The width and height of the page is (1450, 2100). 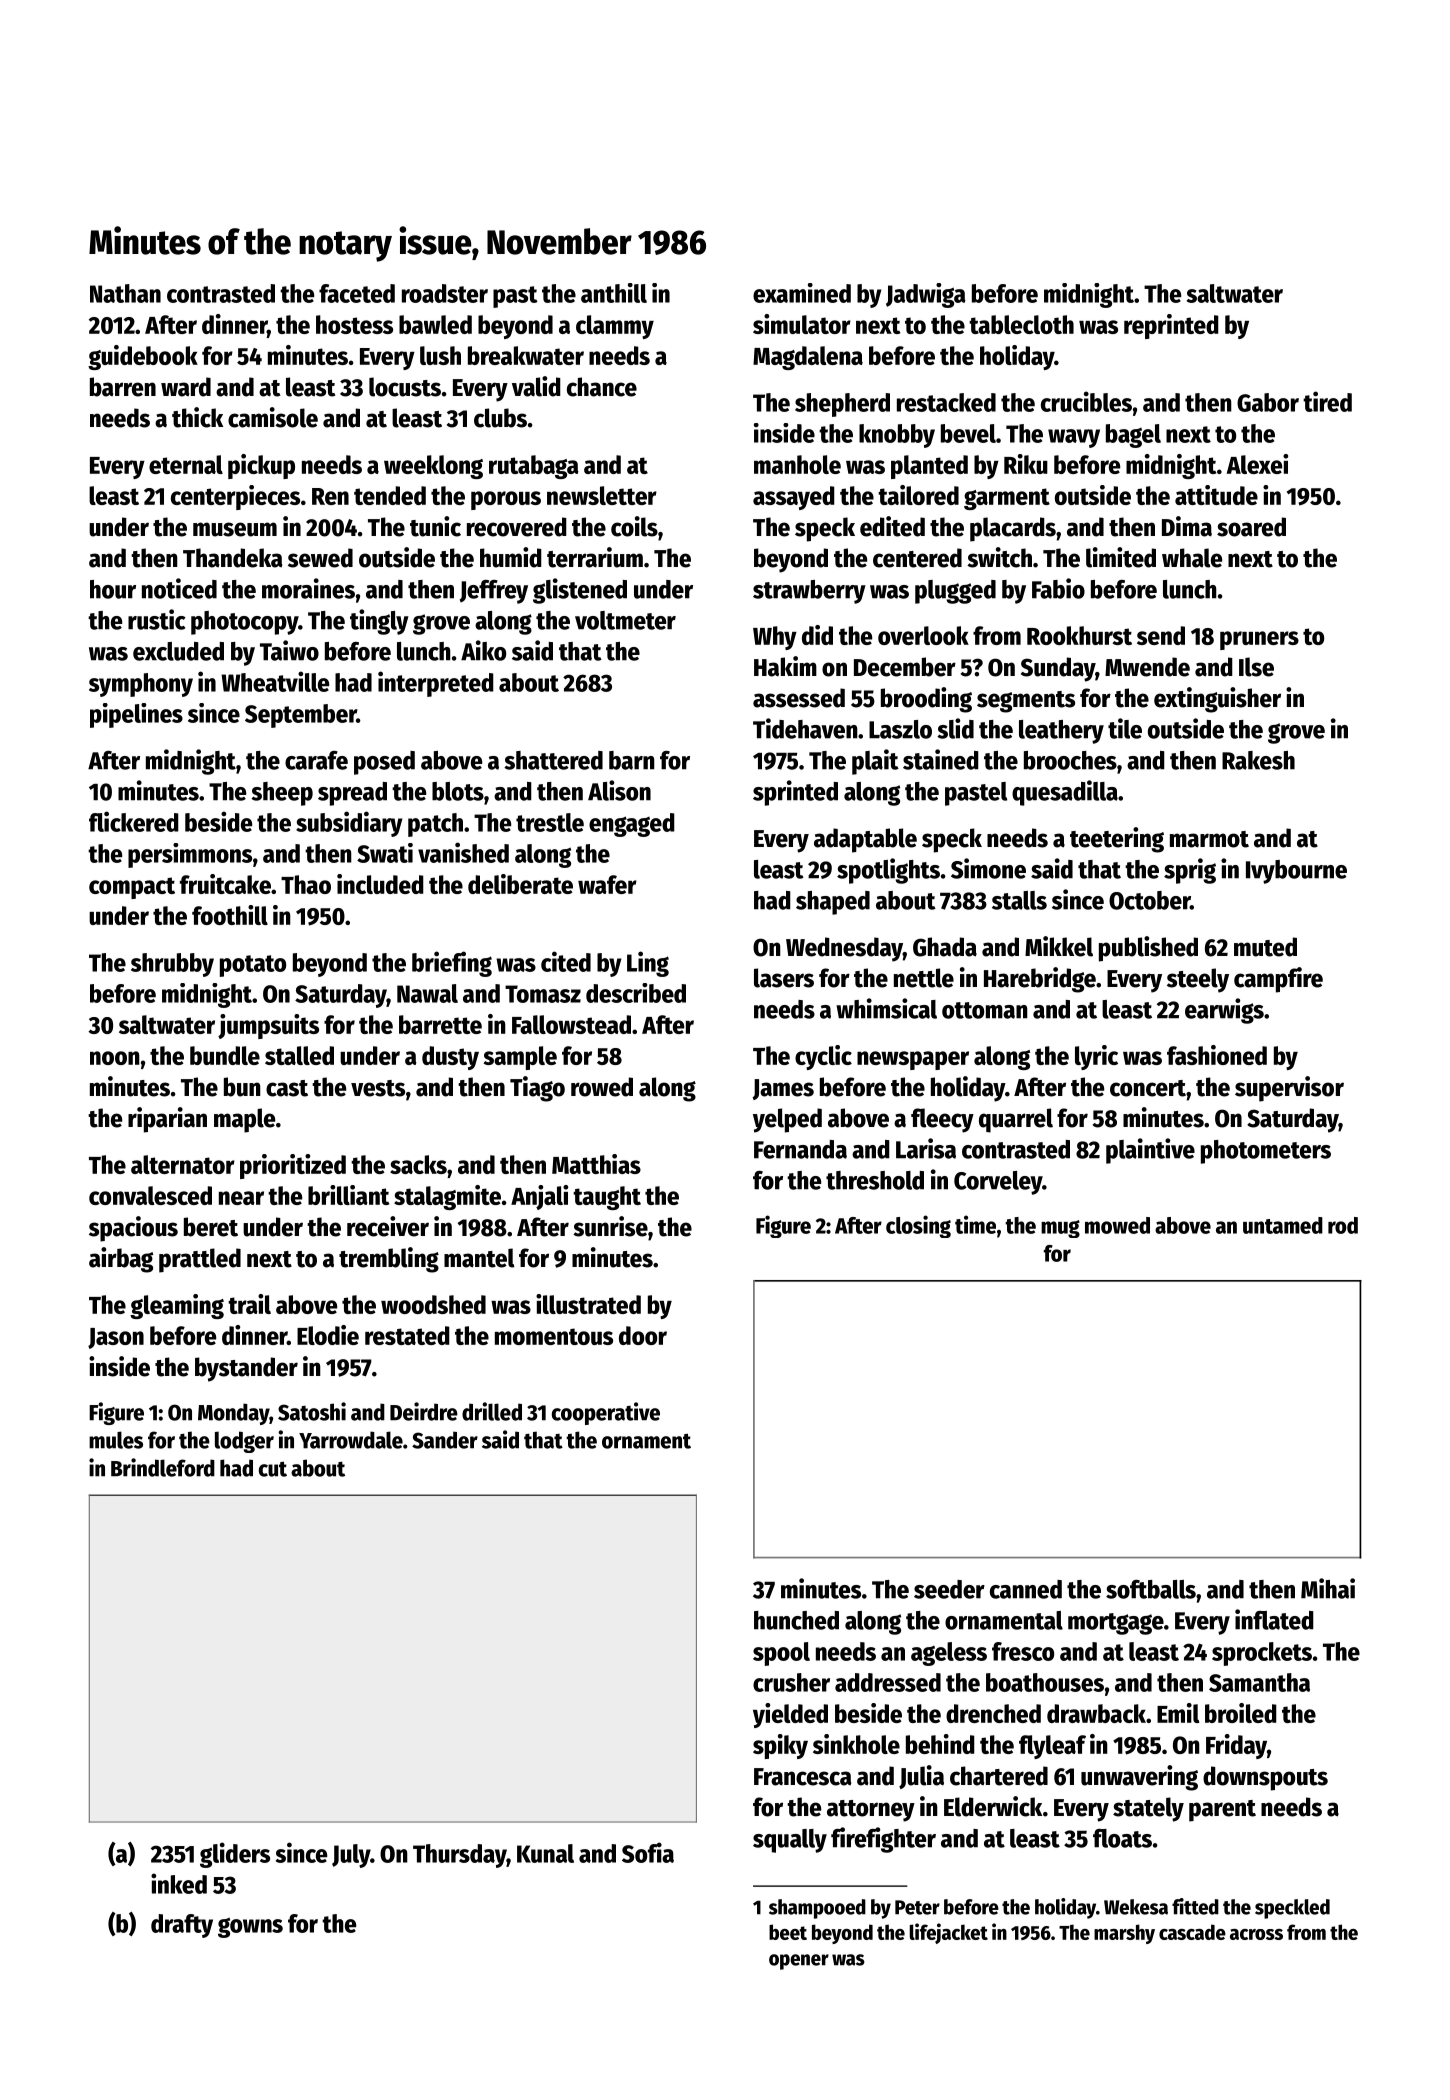 What do you see at coordinates (614, 293) in the page?
I see `anthill` at bounding box center [614, 293].
